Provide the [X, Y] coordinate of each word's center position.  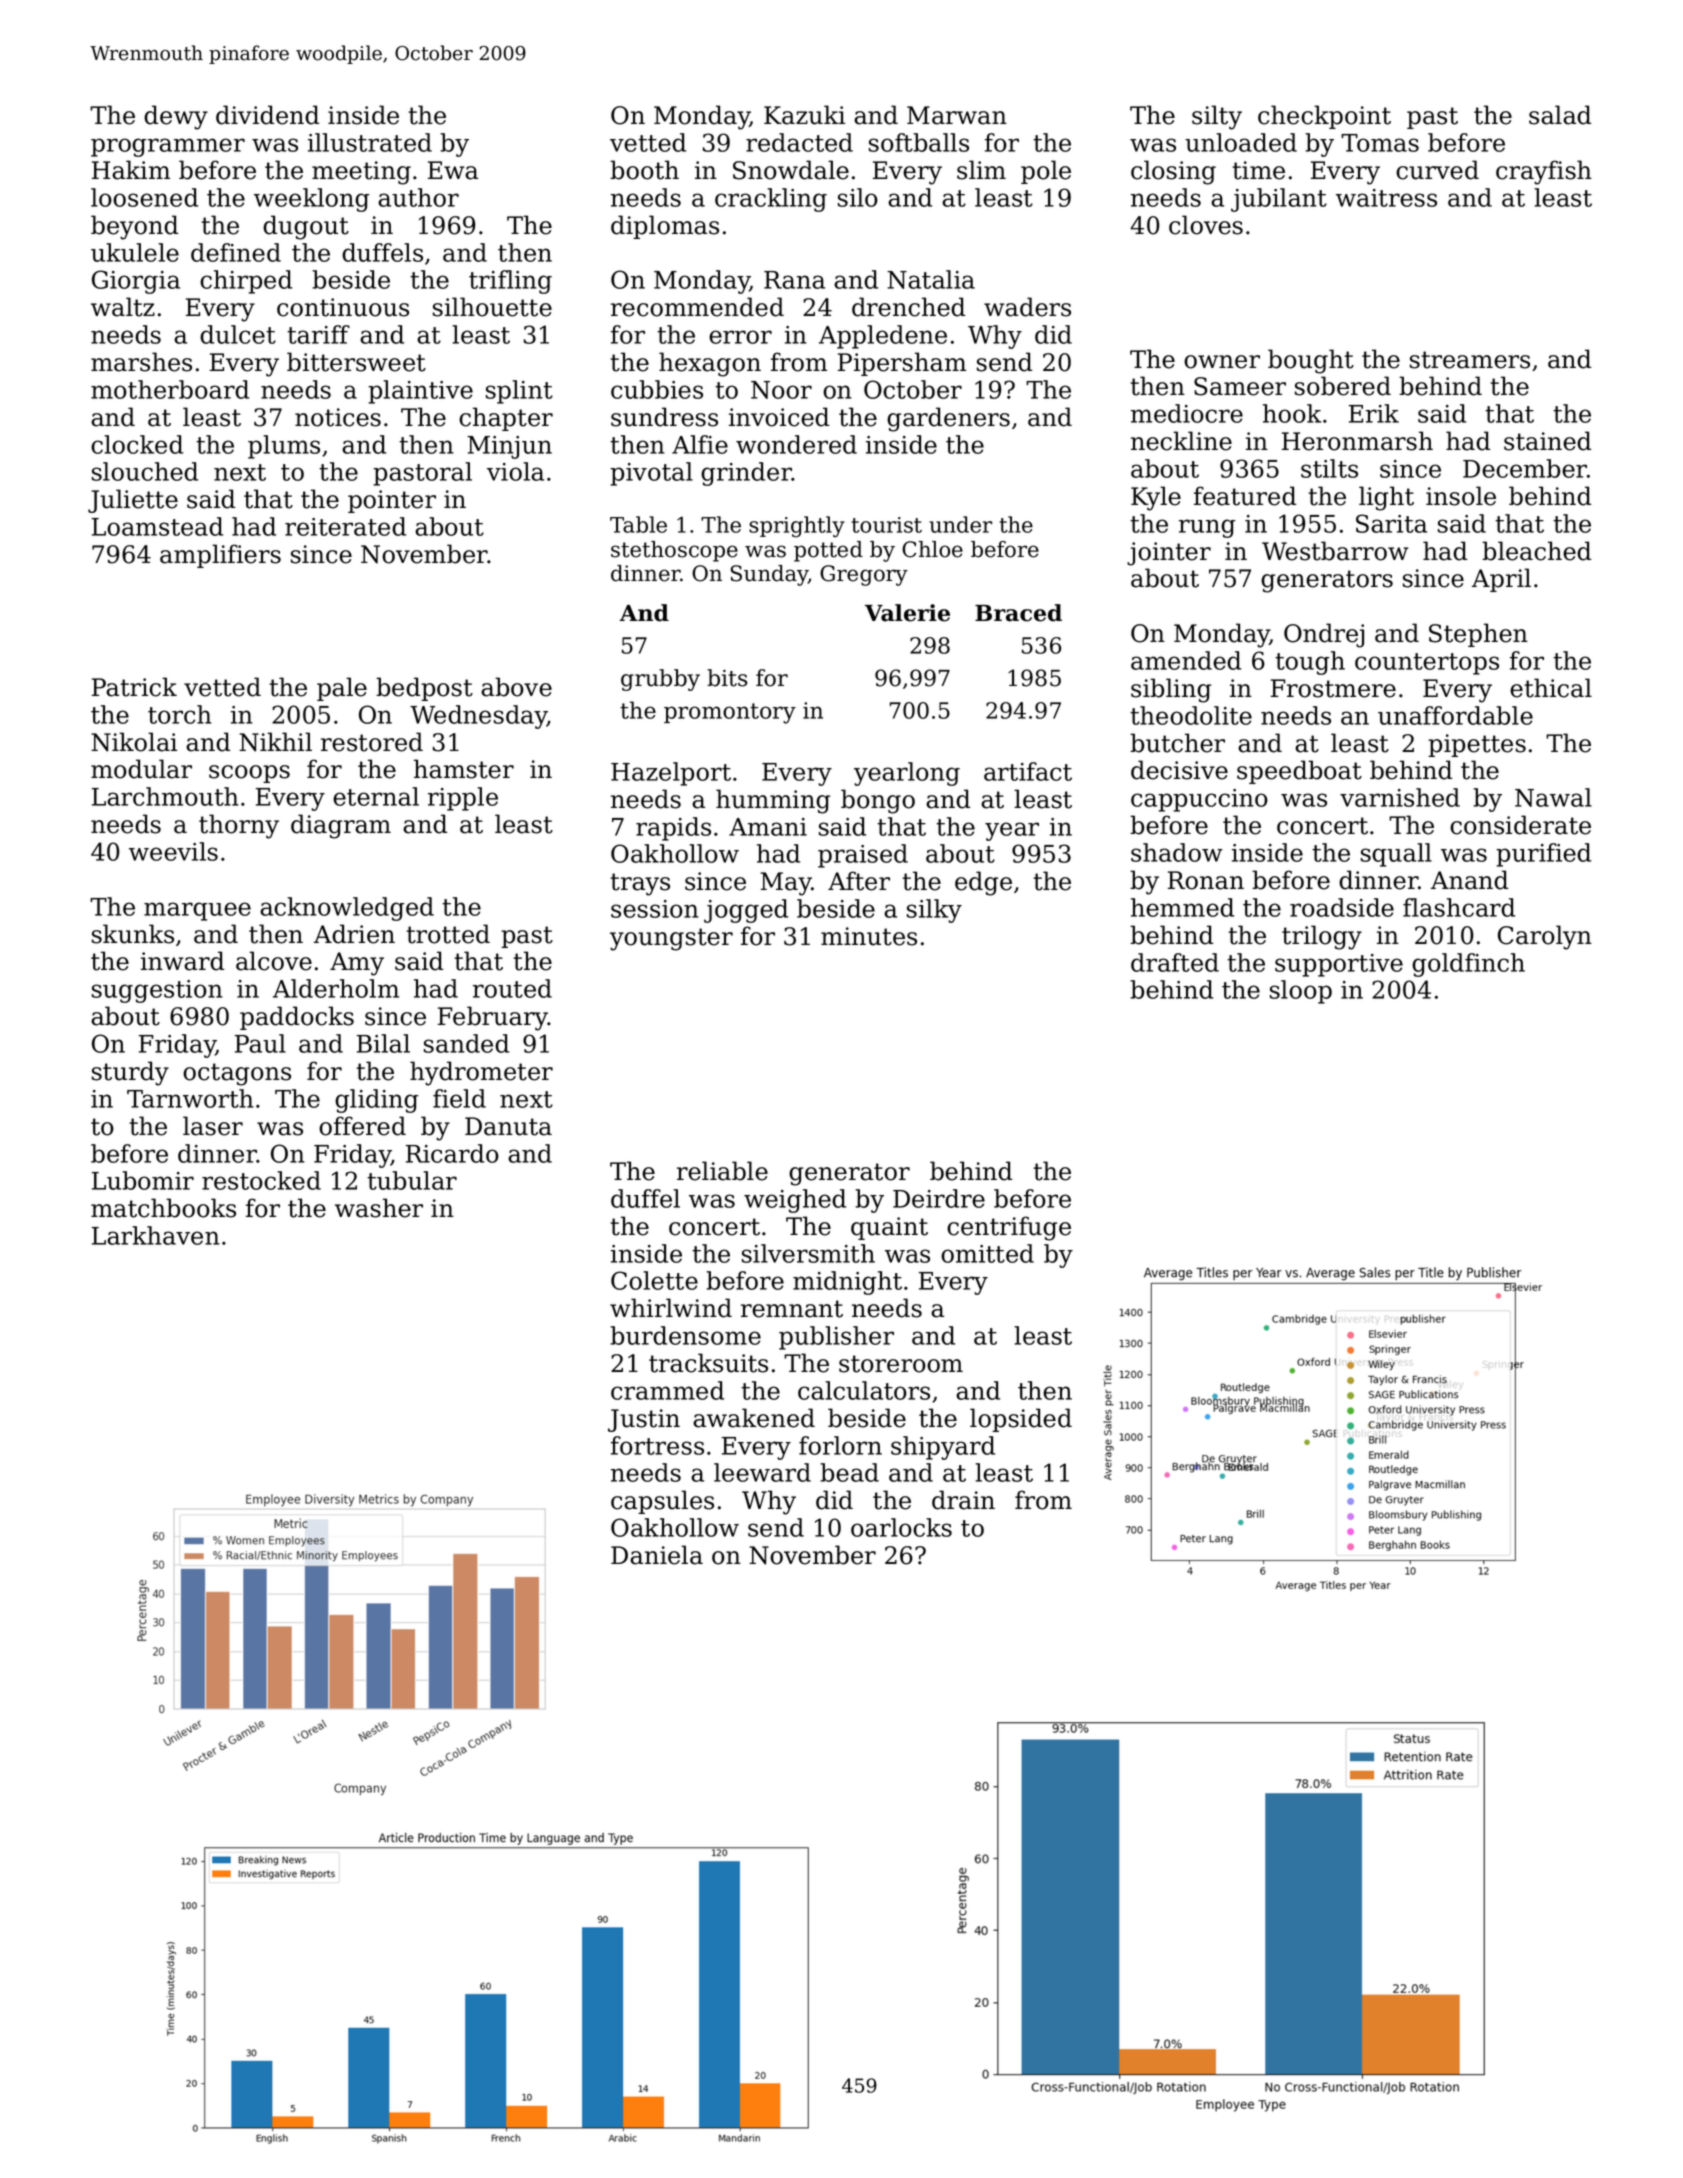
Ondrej [1324, 635]
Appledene [883, 337]
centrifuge [1009, 1228]
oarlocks [901, 1527]
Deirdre [939, 1198]
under [960, 524]
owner [1222, 362]
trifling [510, 282]
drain [963, 1500]
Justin [644, 1420]
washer [379, 1208]
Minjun [509, 447]
